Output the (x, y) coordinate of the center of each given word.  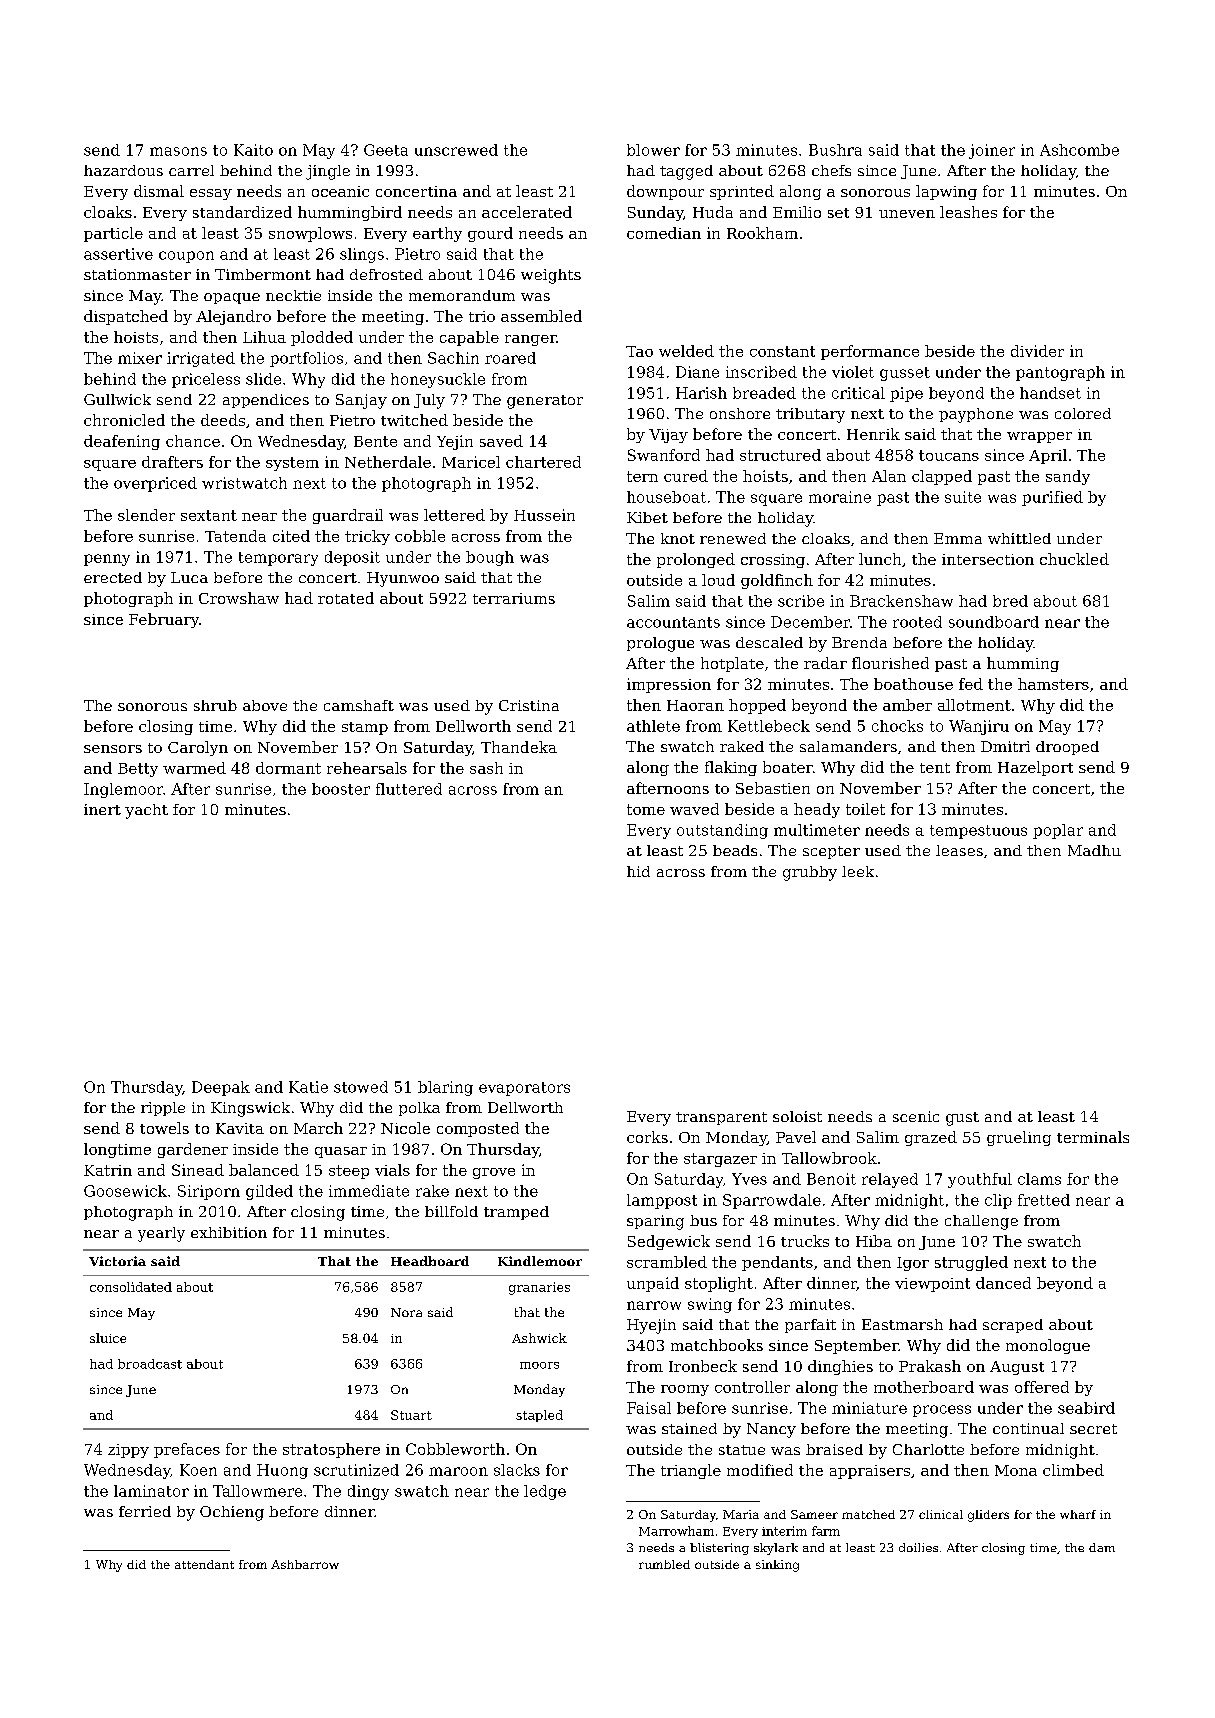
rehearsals (367, 768)
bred (1010, 601)
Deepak (221, 1088)
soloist (797, 1116)
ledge (545, 1492)
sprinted (742, 192)
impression (669, 685)
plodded (322, 338)
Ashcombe (1079, 150)
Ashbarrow (305, 1564)
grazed (931, 1138)
